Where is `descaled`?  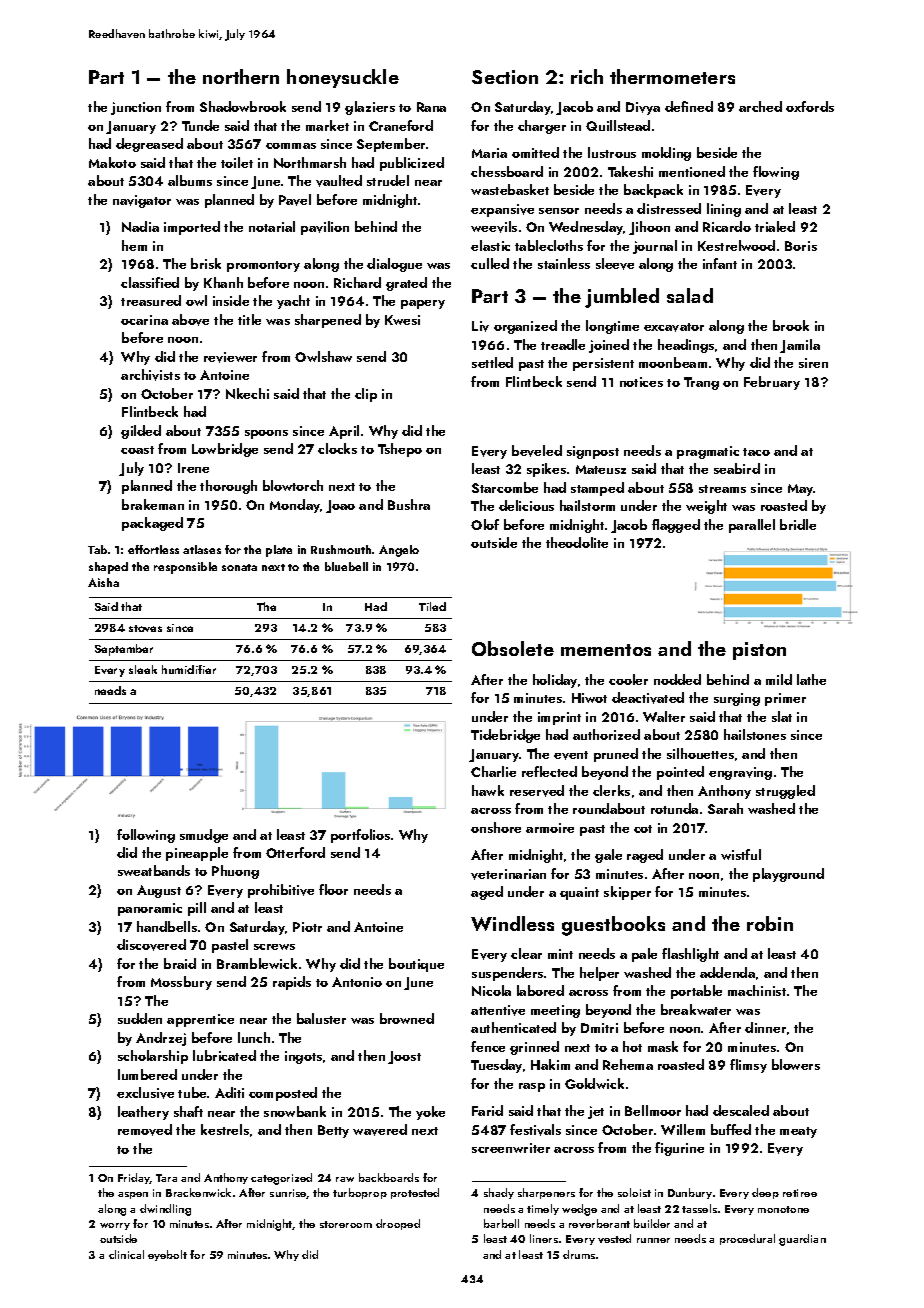
descaled is located at coordinates (741, 1110).
